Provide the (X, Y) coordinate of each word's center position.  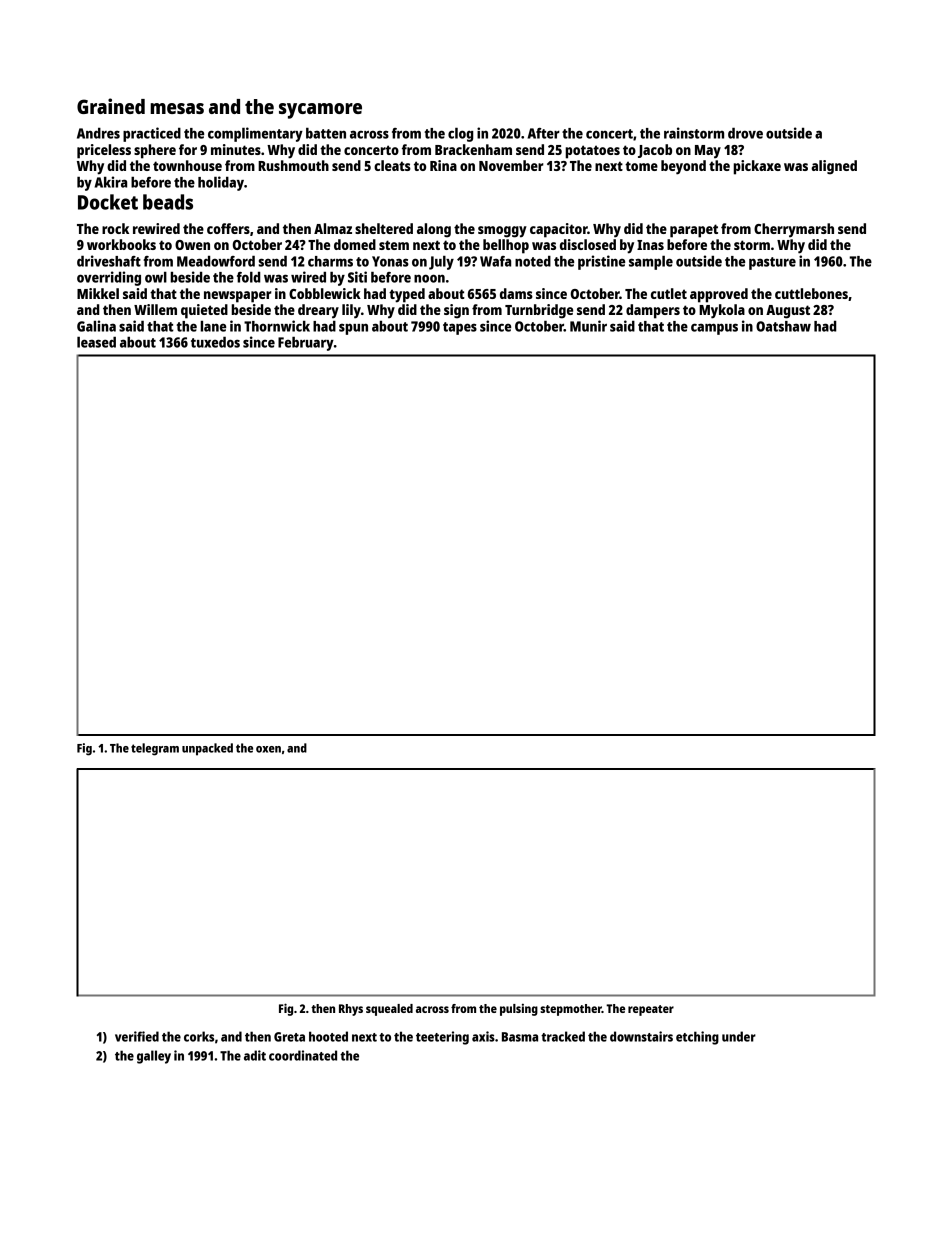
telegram (155, 749)
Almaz (333, 228)
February (306, 344)
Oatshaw (783, 326)
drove (745, 133)
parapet (694, 231)
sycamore (320, 111)
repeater (651, 1010)
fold (249, 277)
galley (154, 1057)
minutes (236, 149)
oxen (268, 749)
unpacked (207, 749)
